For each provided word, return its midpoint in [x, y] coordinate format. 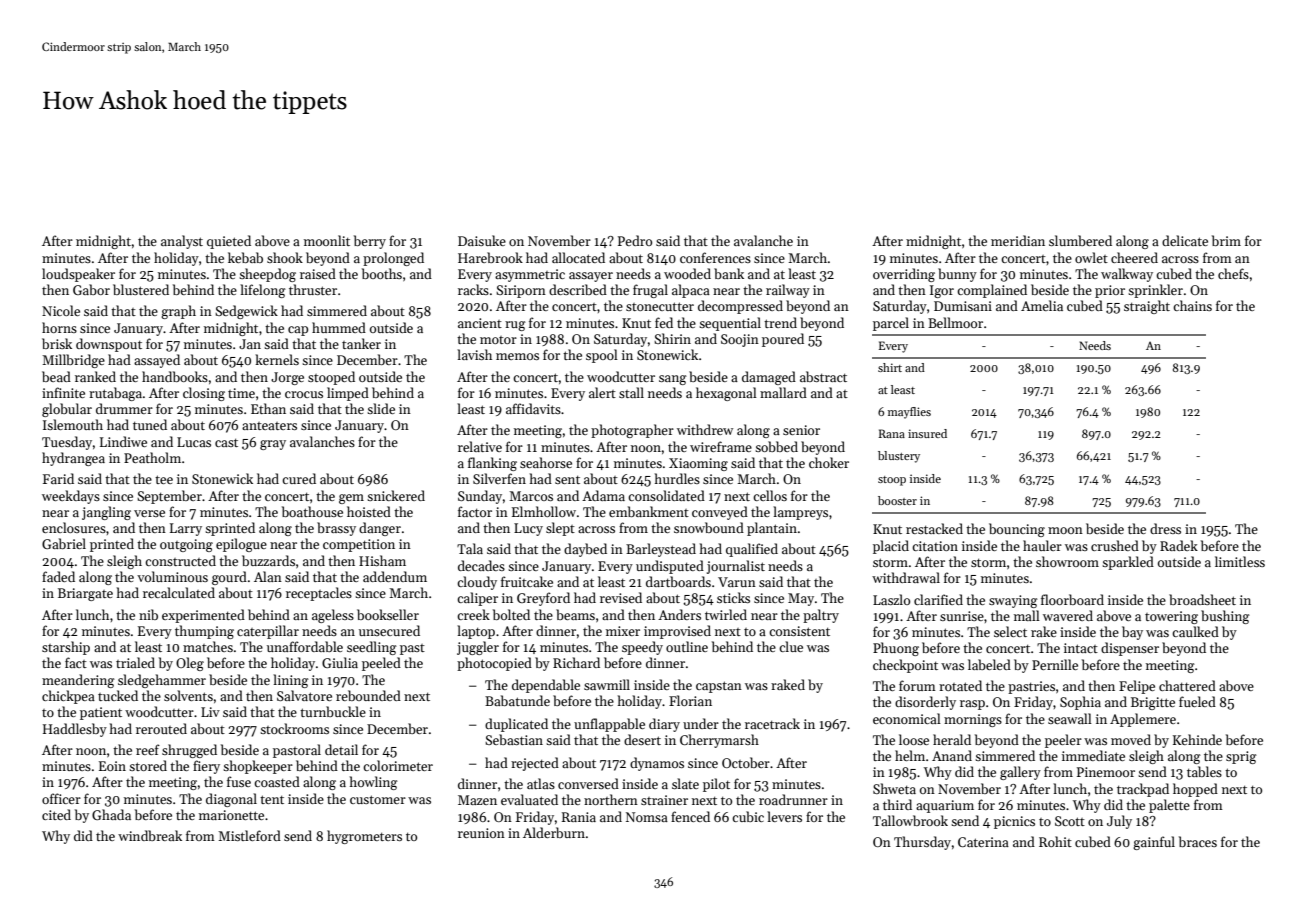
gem [351, 499]
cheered [1134, 257]
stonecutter [660, 306]
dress [1165, 528]
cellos [770, 495]
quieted [229, 242]
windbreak [150, 835]
